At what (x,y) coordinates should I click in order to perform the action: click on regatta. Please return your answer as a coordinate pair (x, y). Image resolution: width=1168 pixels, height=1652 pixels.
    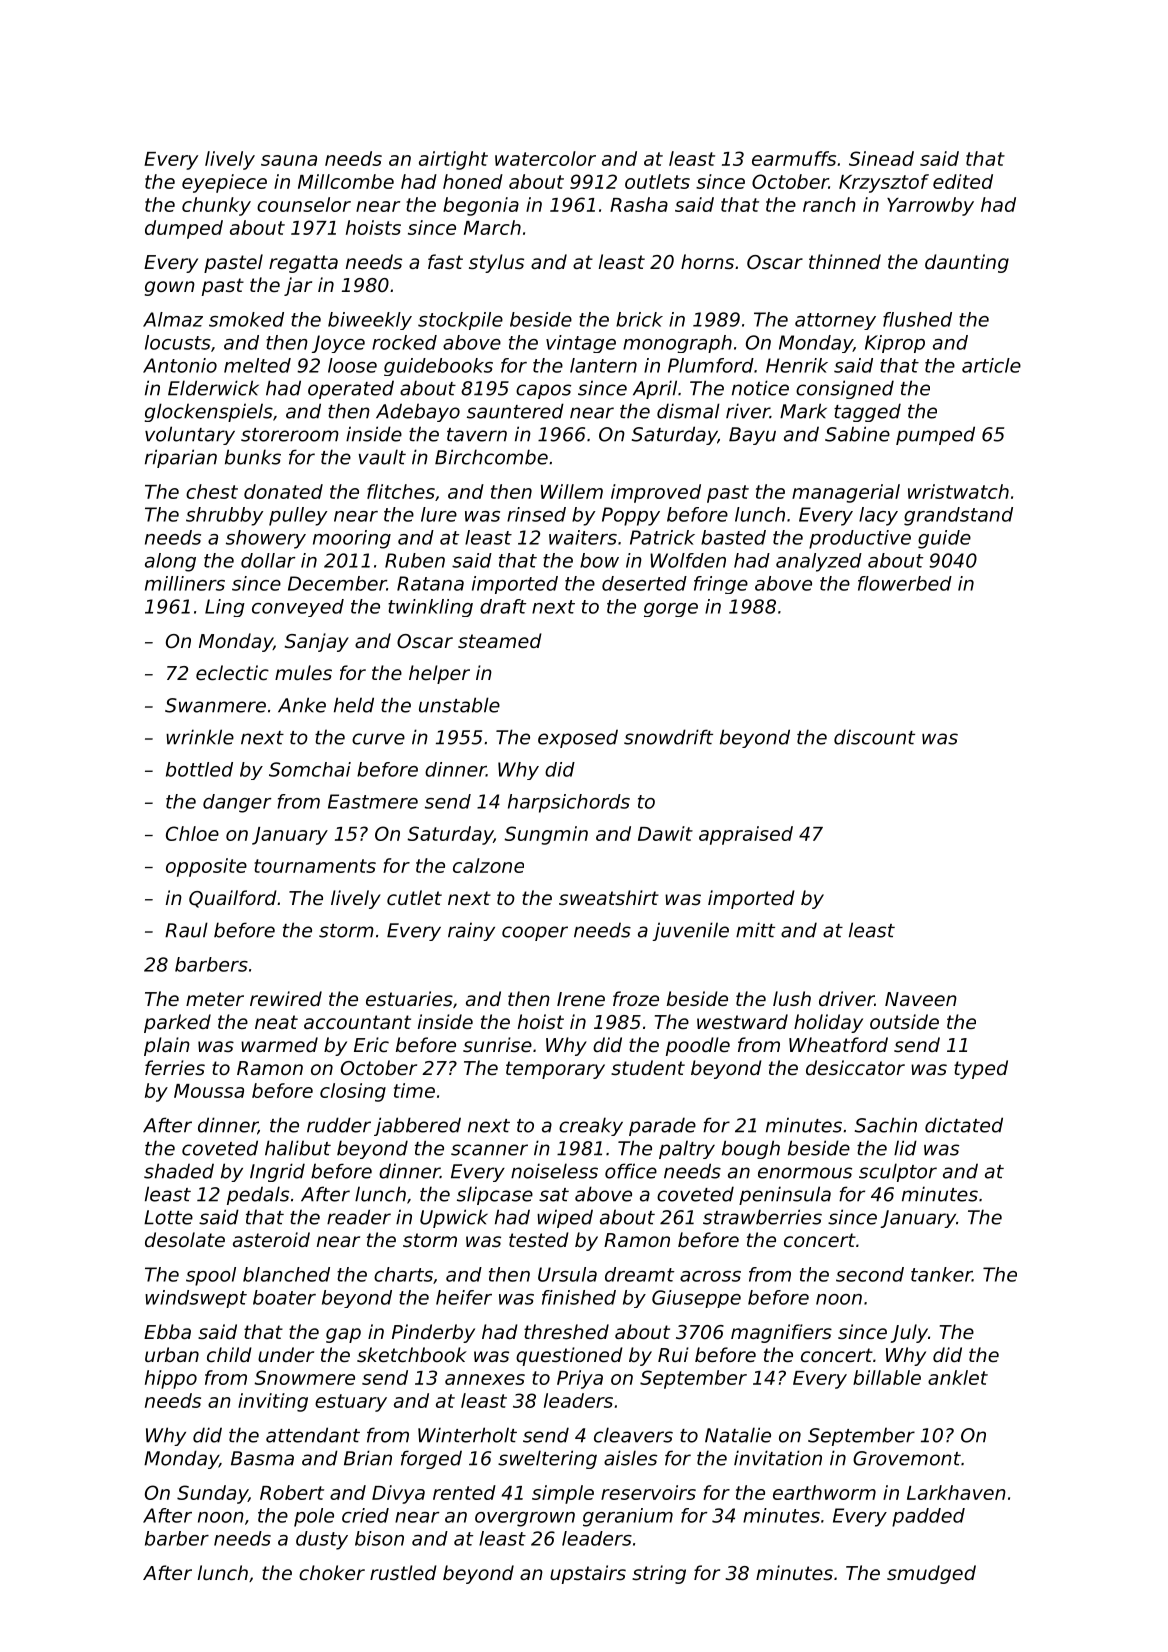
    Looking at the image, I should click on (303, 264).
